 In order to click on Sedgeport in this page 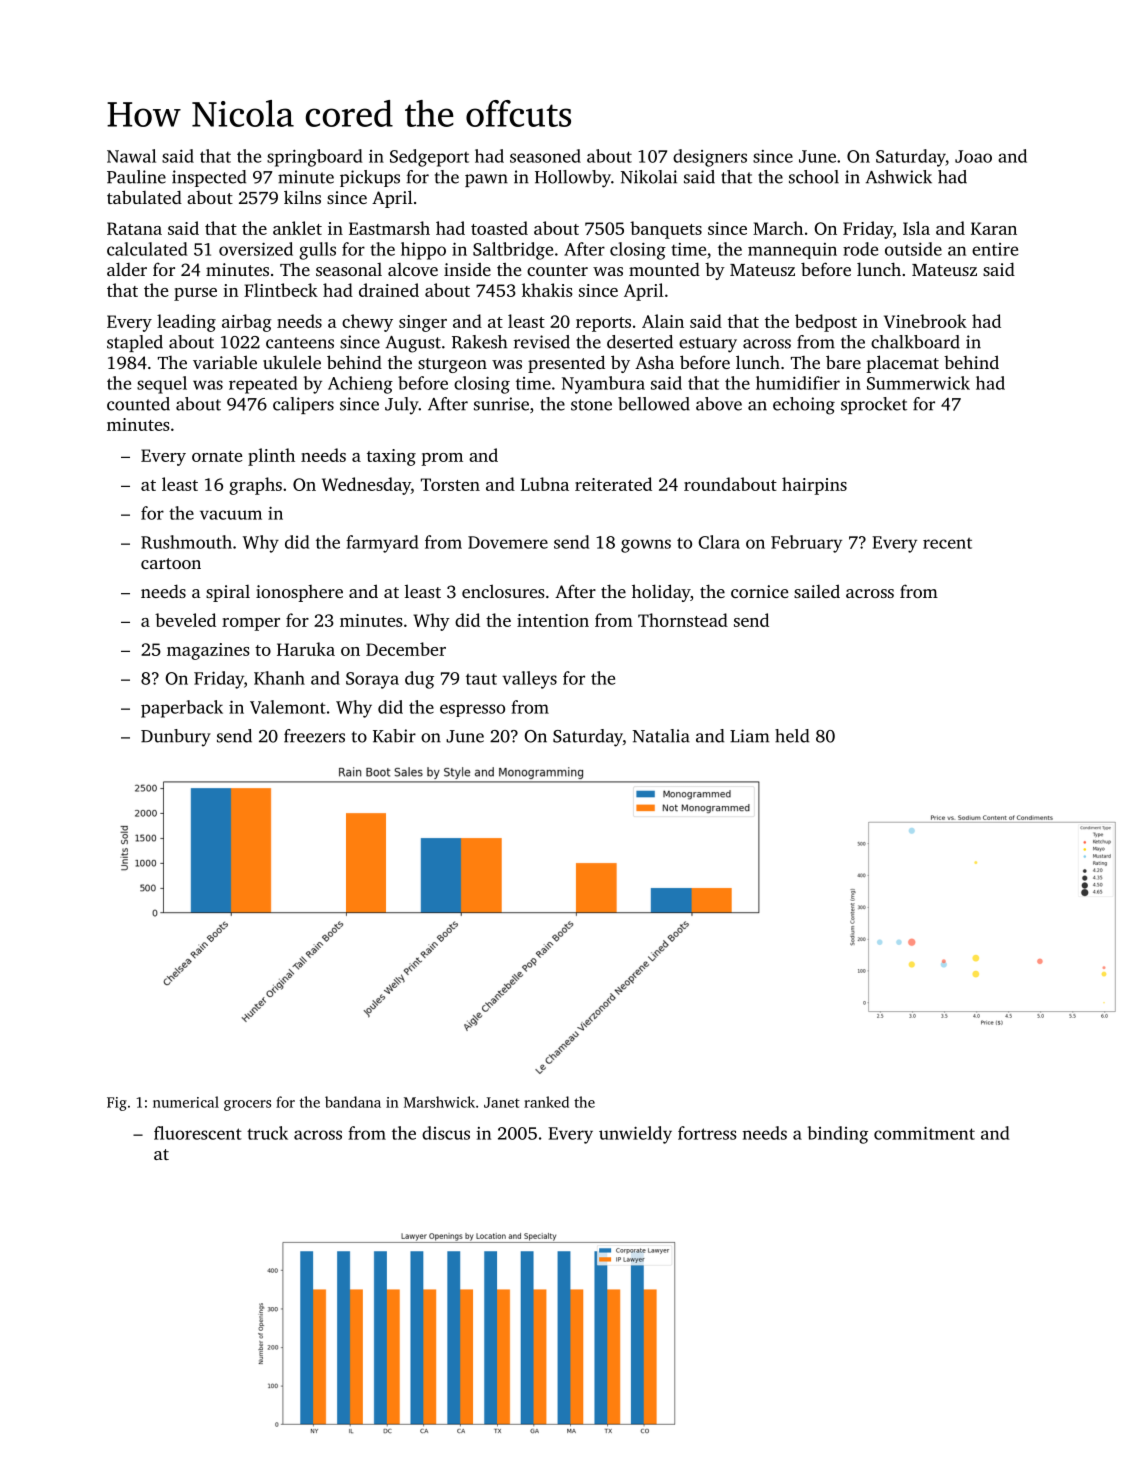, I will do `click(429, 158)`.
